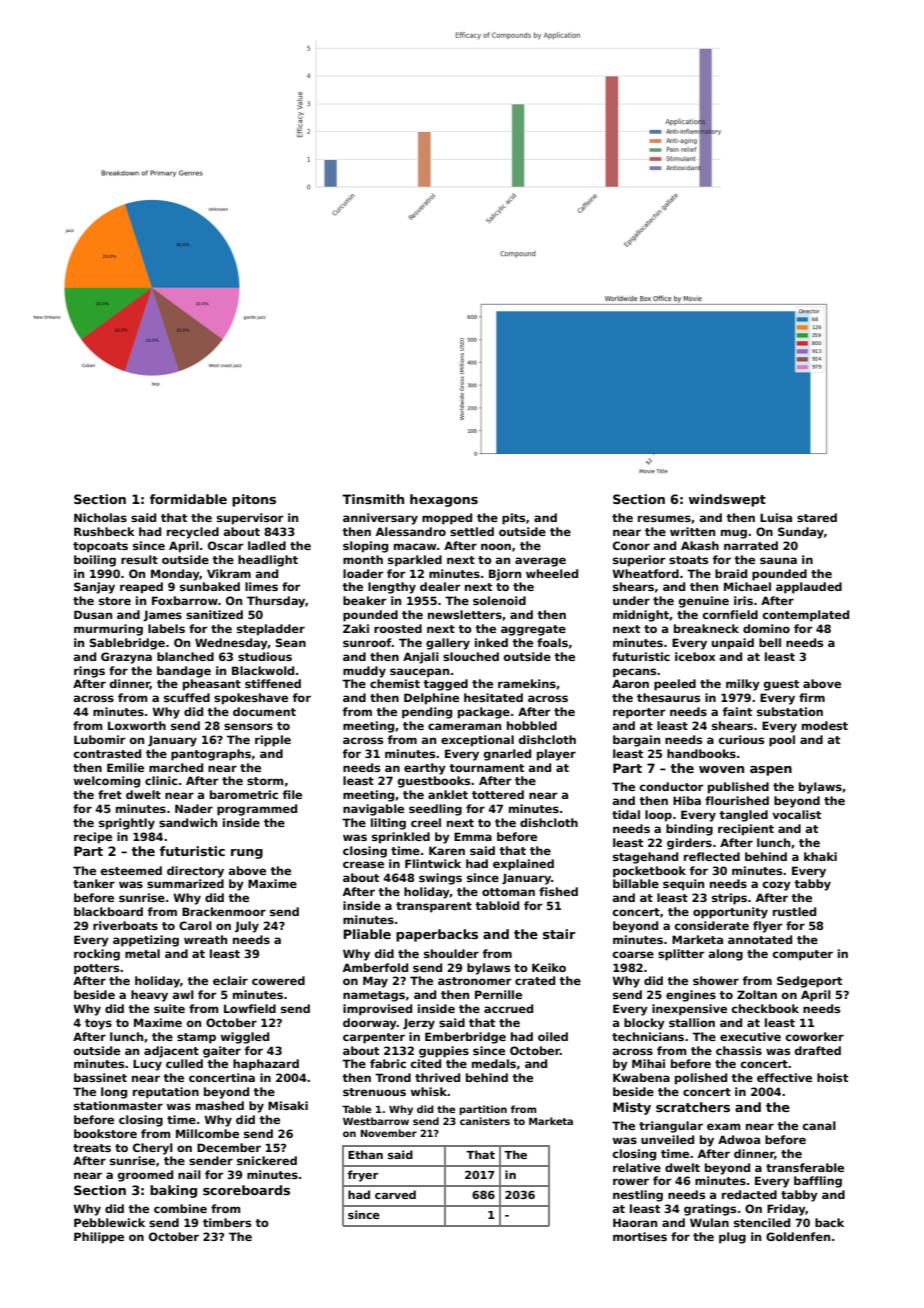 The width and height of the screenshot is (924, 1308). What do you see at coordinates (444, 500) in the screenshot?
I see `hexagons` at bounding box center [444, 500].
